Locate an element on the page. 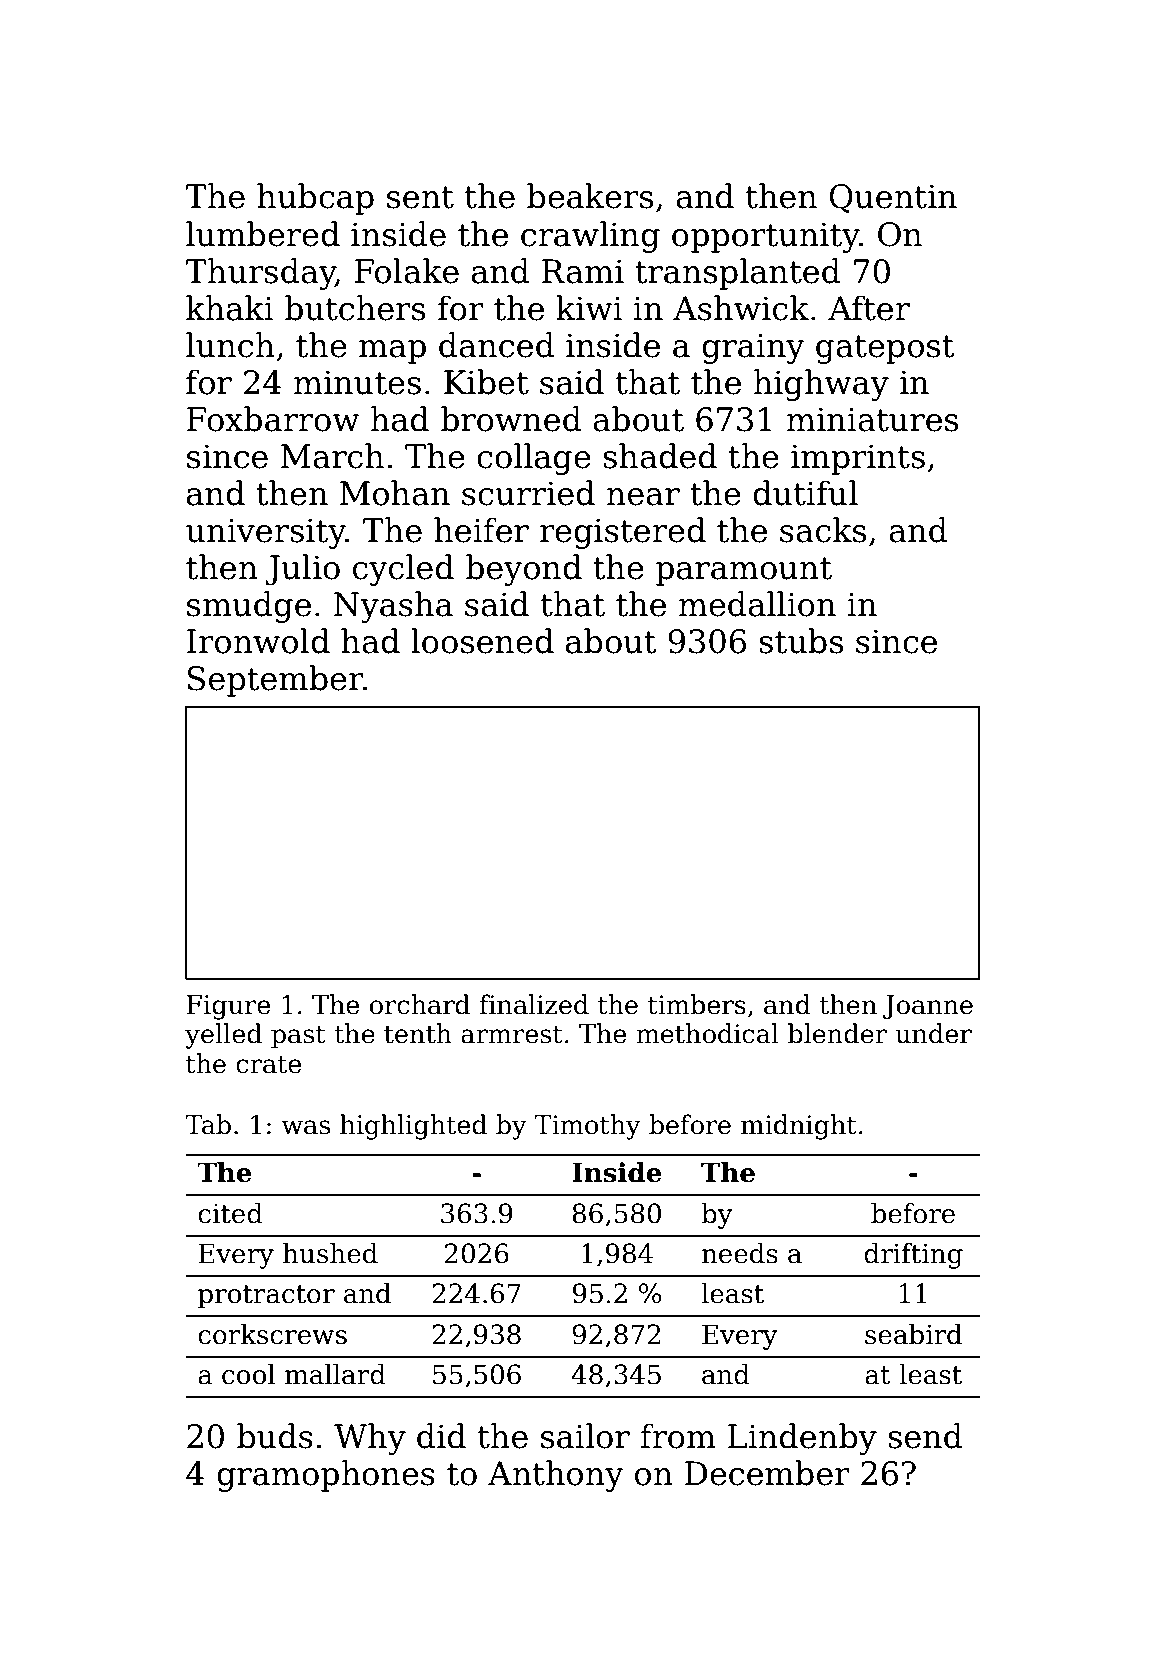 The height and width of the document is (1654, 1165). buds is located at coordinates (275, 1436).
